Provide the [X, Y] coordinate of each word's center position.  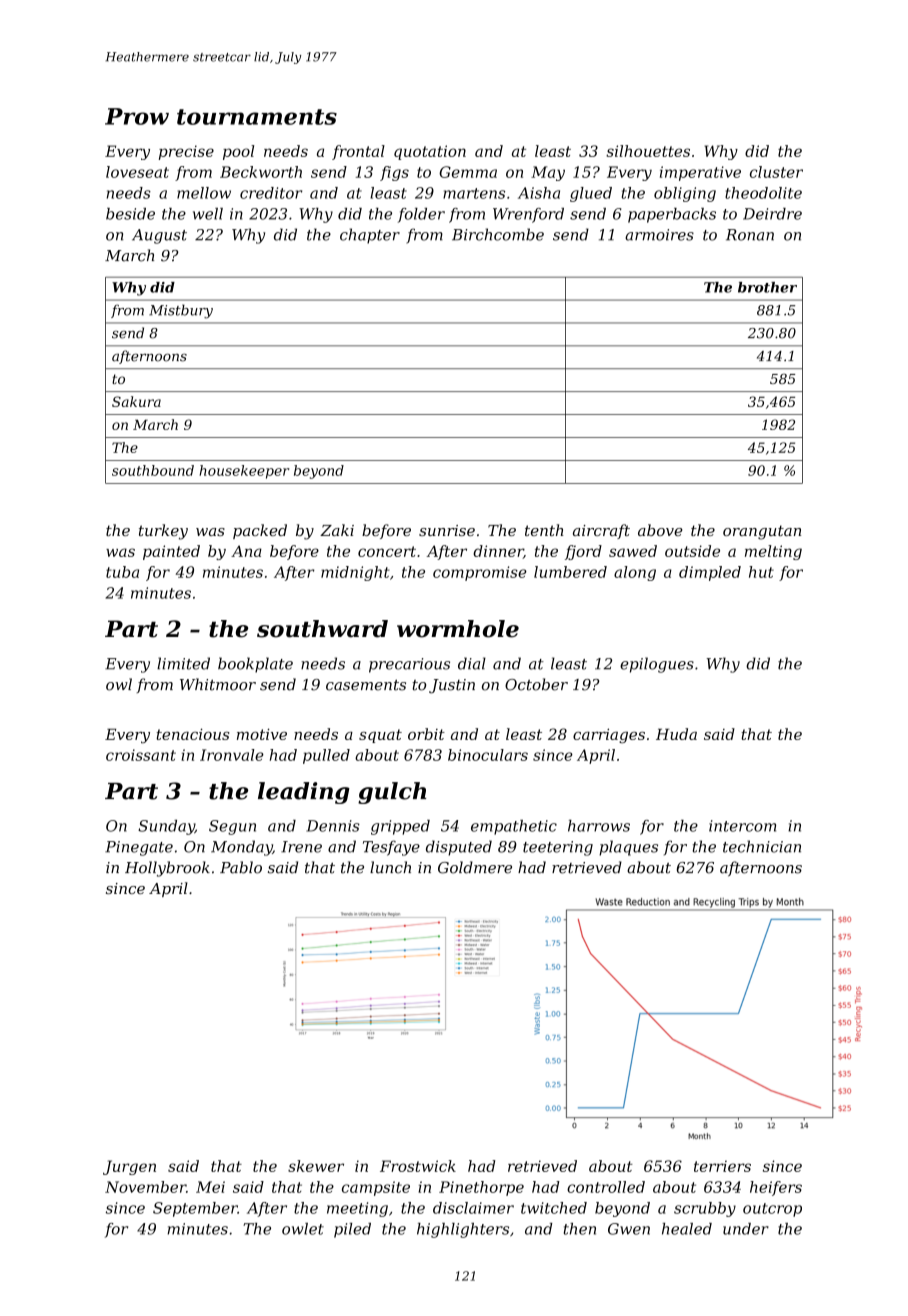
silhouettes [648, 151]
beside [130, 214]
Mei [210, 1187]
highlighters [463, 1230]
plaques [628, 848]
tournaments [257, 117]
